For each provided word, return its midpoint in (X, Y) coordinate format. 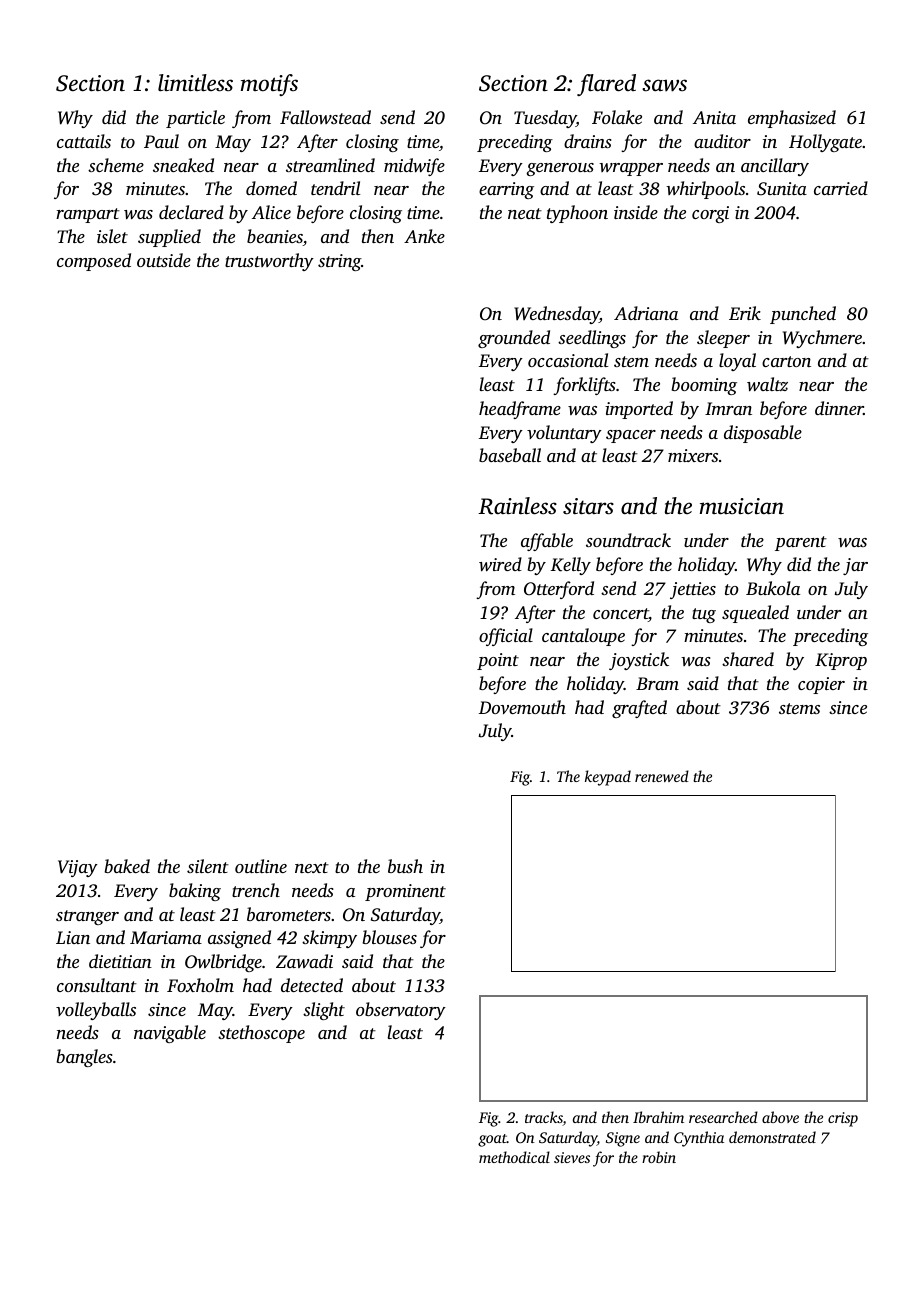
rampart (88, 215)
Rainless (517, 506)
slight (324, 1011)
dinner (839, 408)
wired (500, 564)
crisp (843, 1119)
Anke (424, 236)
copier (821, 685)
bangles (84, 1058)
